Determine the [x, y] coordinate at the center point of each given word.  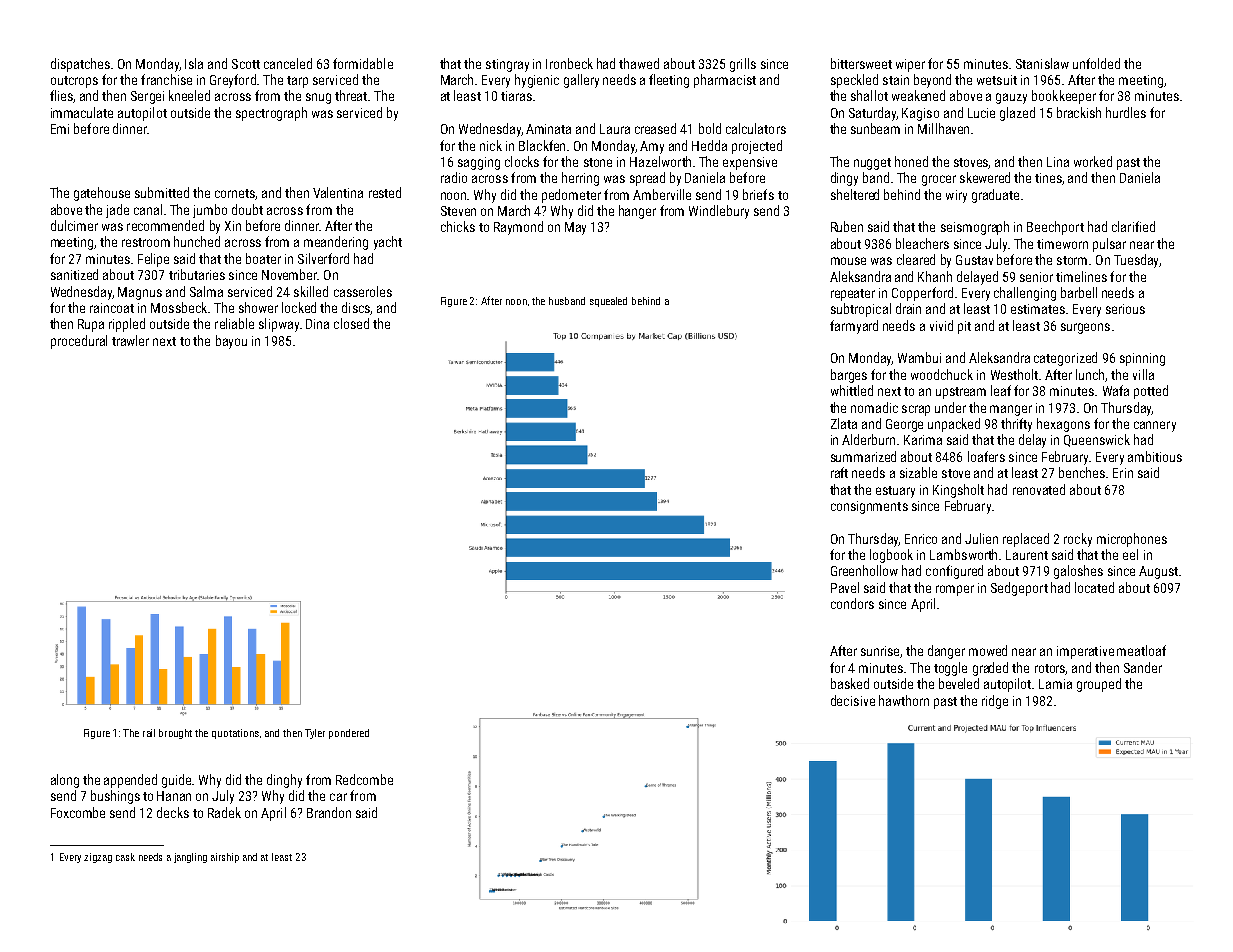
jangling [190, 858]
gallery [581, 81]
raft [839, 472]
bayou [231, 342]
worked [1093, 161]
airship [225, 858]
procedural [79, 342]
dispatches [80, 65]
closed [351, 323]
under [950, 407]
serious [1125, 309]
